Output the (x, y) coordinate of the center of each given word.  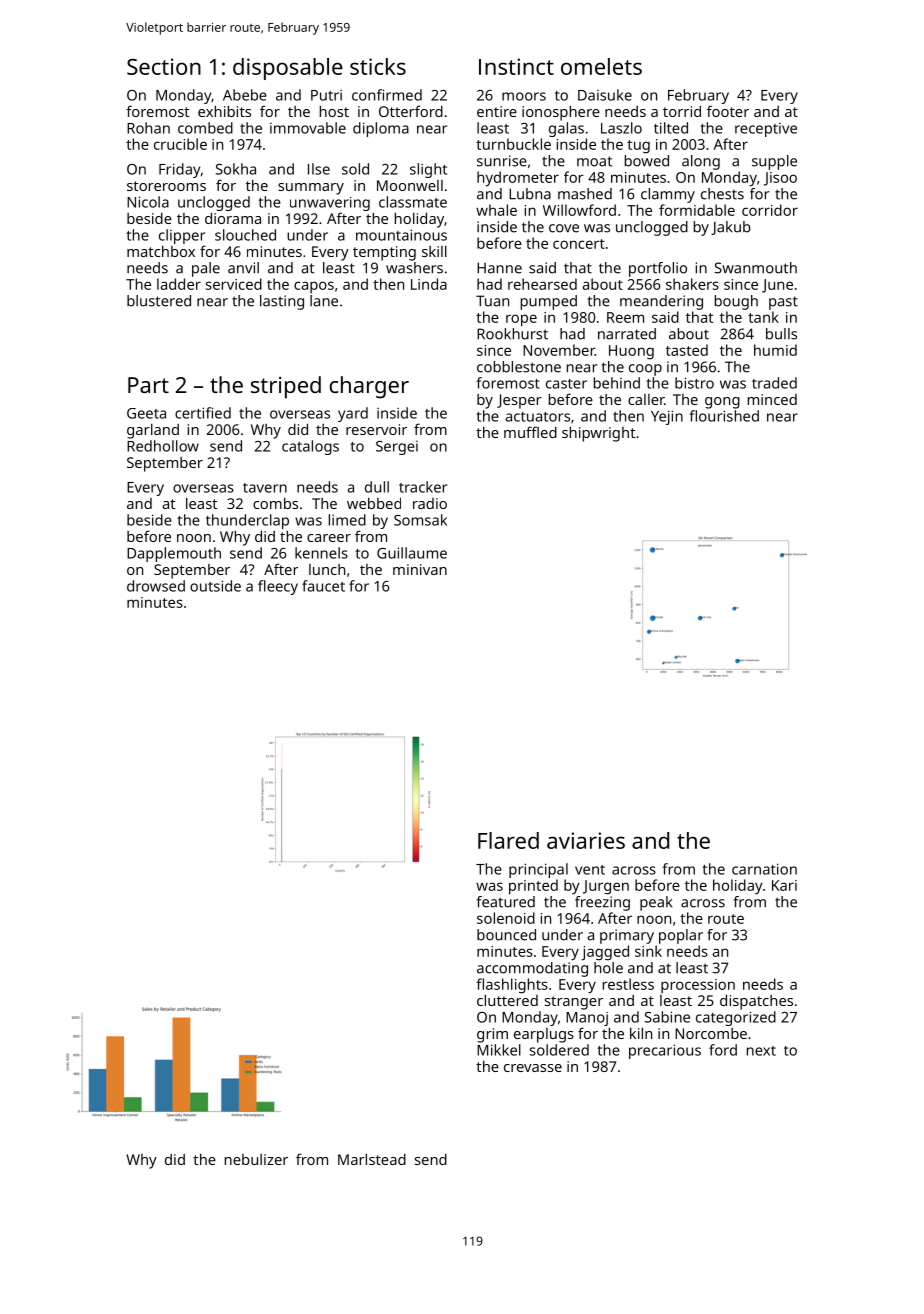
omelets (601, 66)
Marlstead (372, 1159)
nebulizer (256, 1159)
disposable (288, 69)
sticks (378, 66)
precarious (665, 1051)
